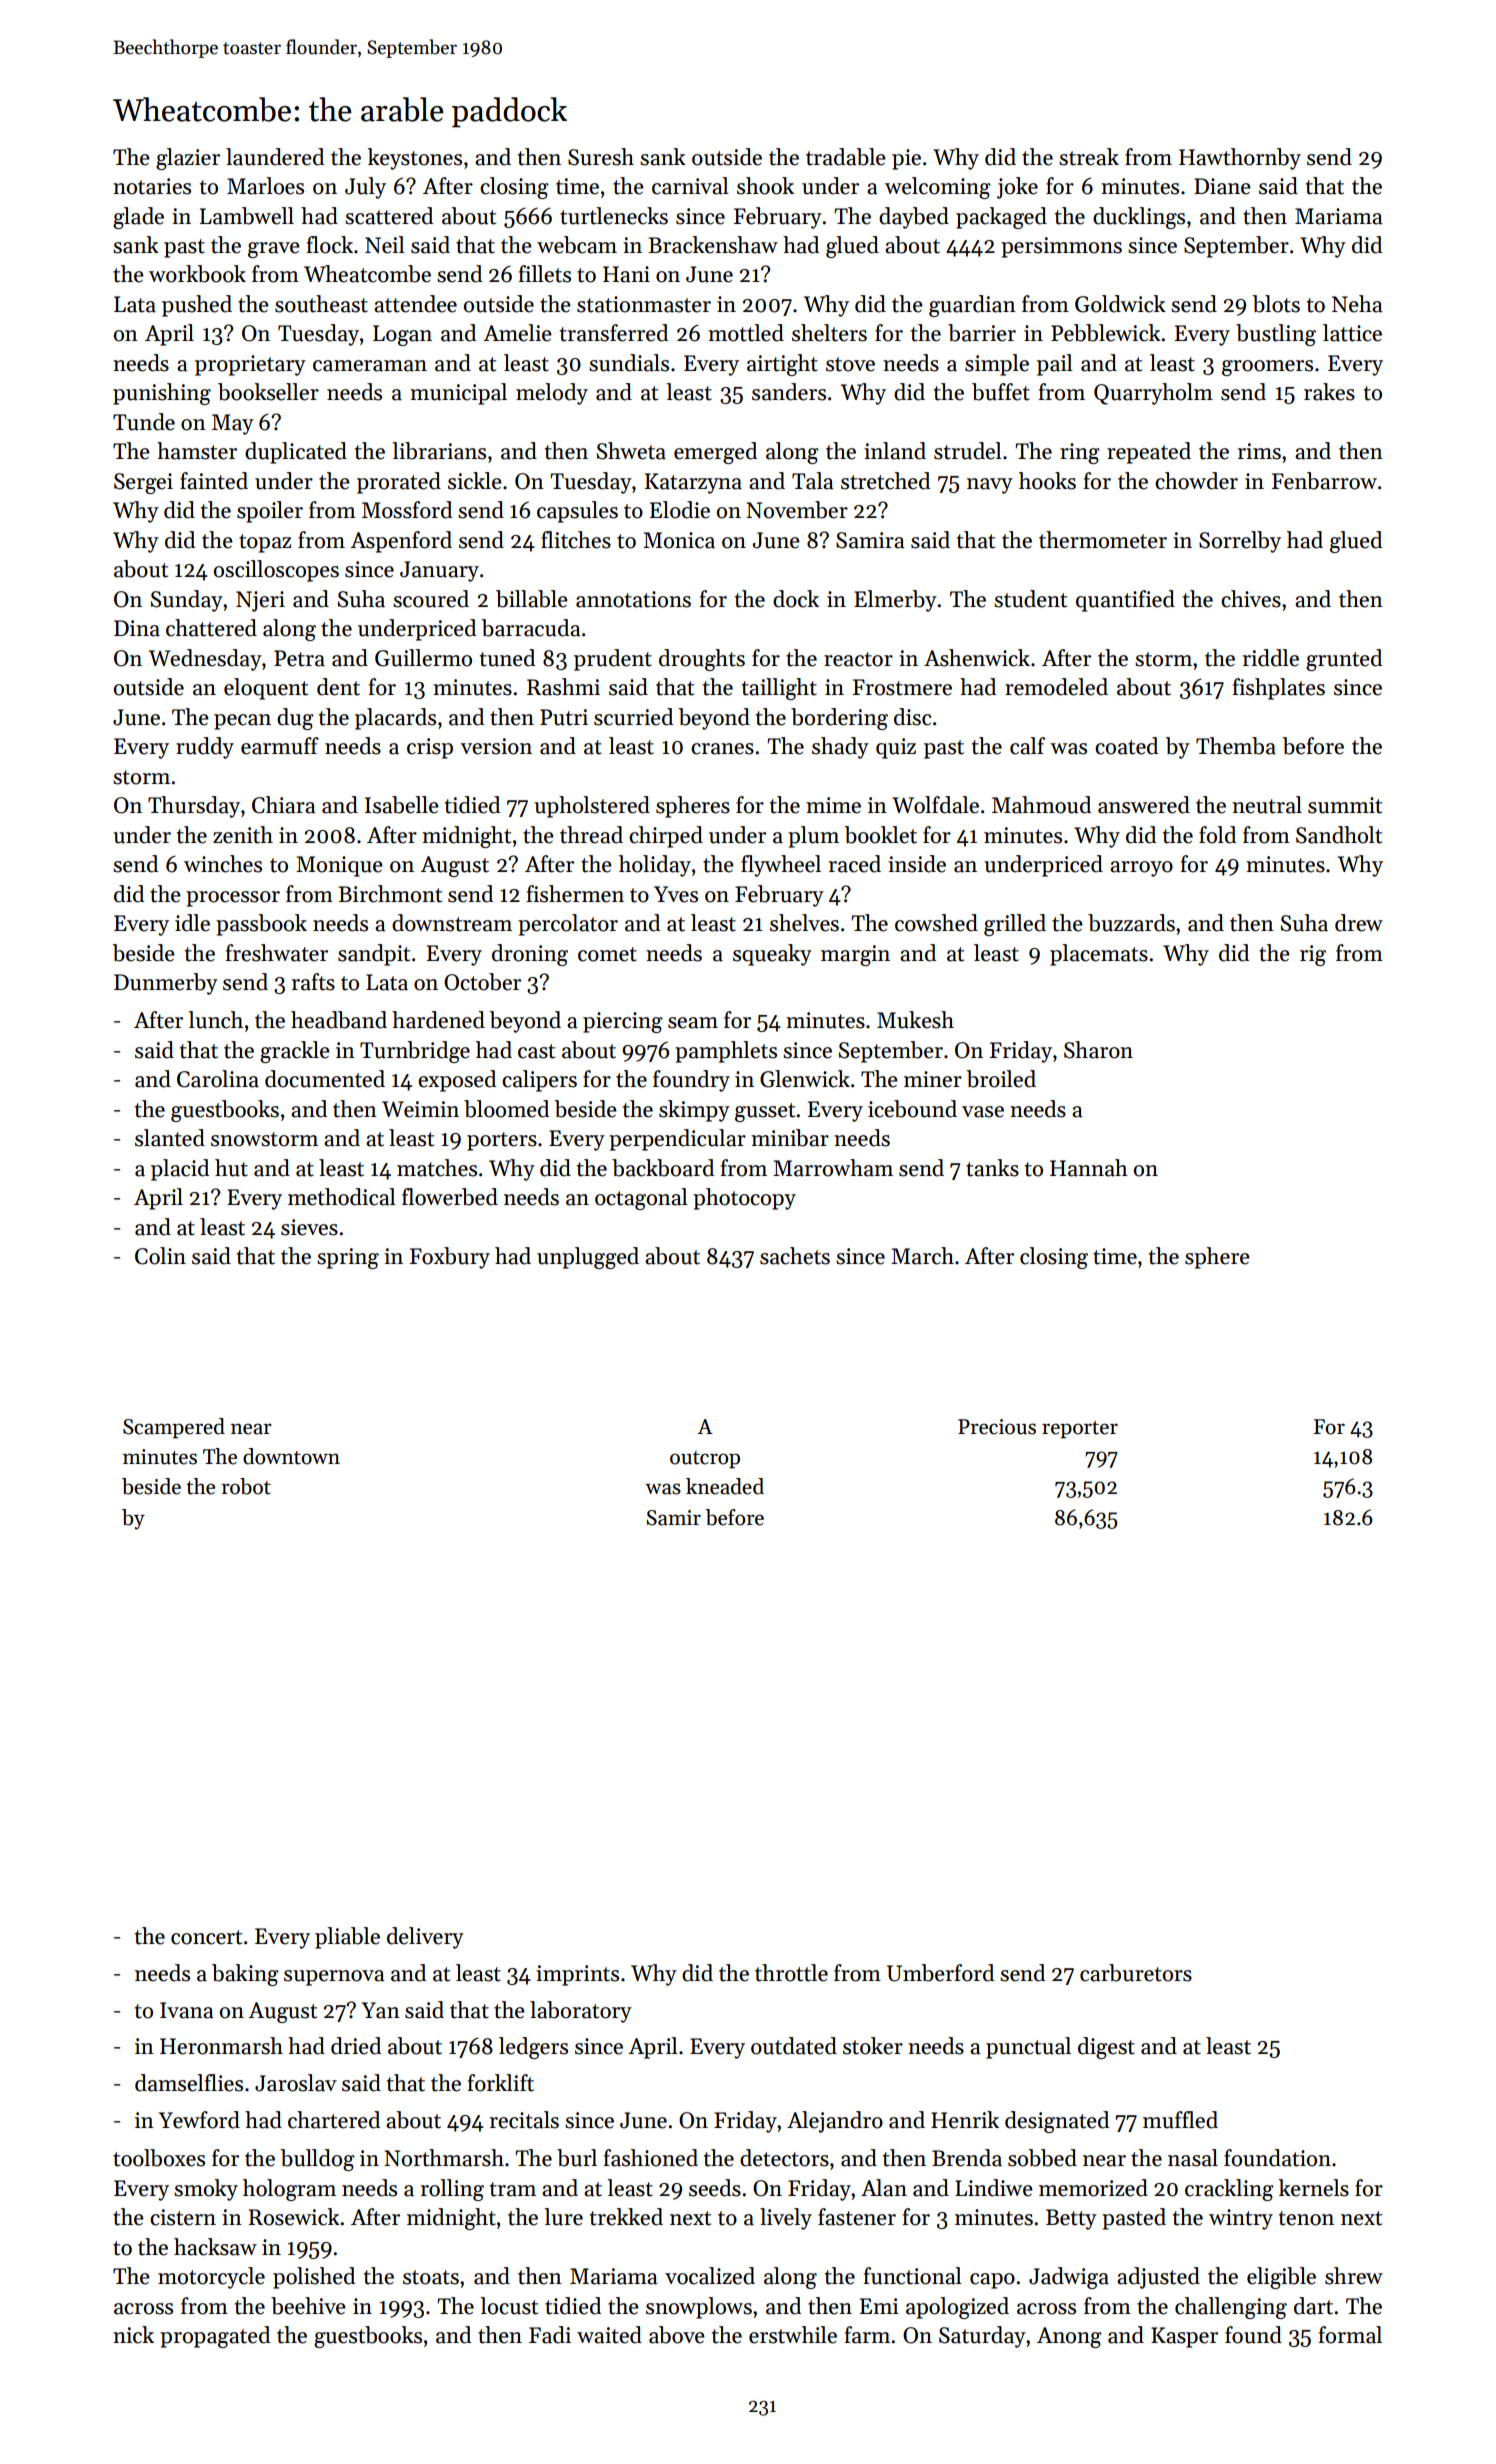 Image resolution: width=1496 pixels, height=2464 pixels. Describe the element at coordinates (231, 1168) in the screenshot. I see `hut` at that location.
